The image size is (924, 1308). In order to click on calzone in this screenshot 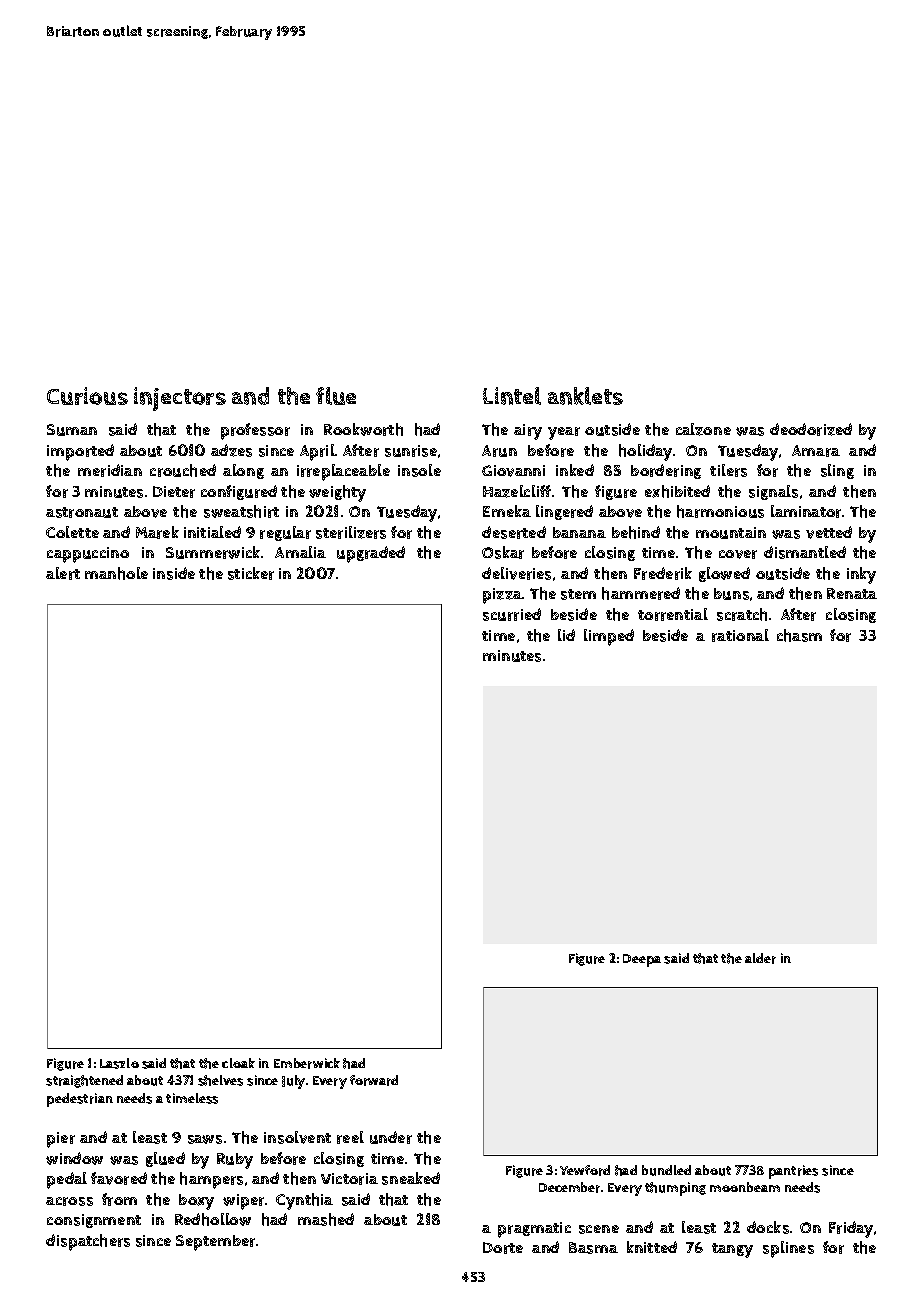, I will do `click(703, 429)`.
